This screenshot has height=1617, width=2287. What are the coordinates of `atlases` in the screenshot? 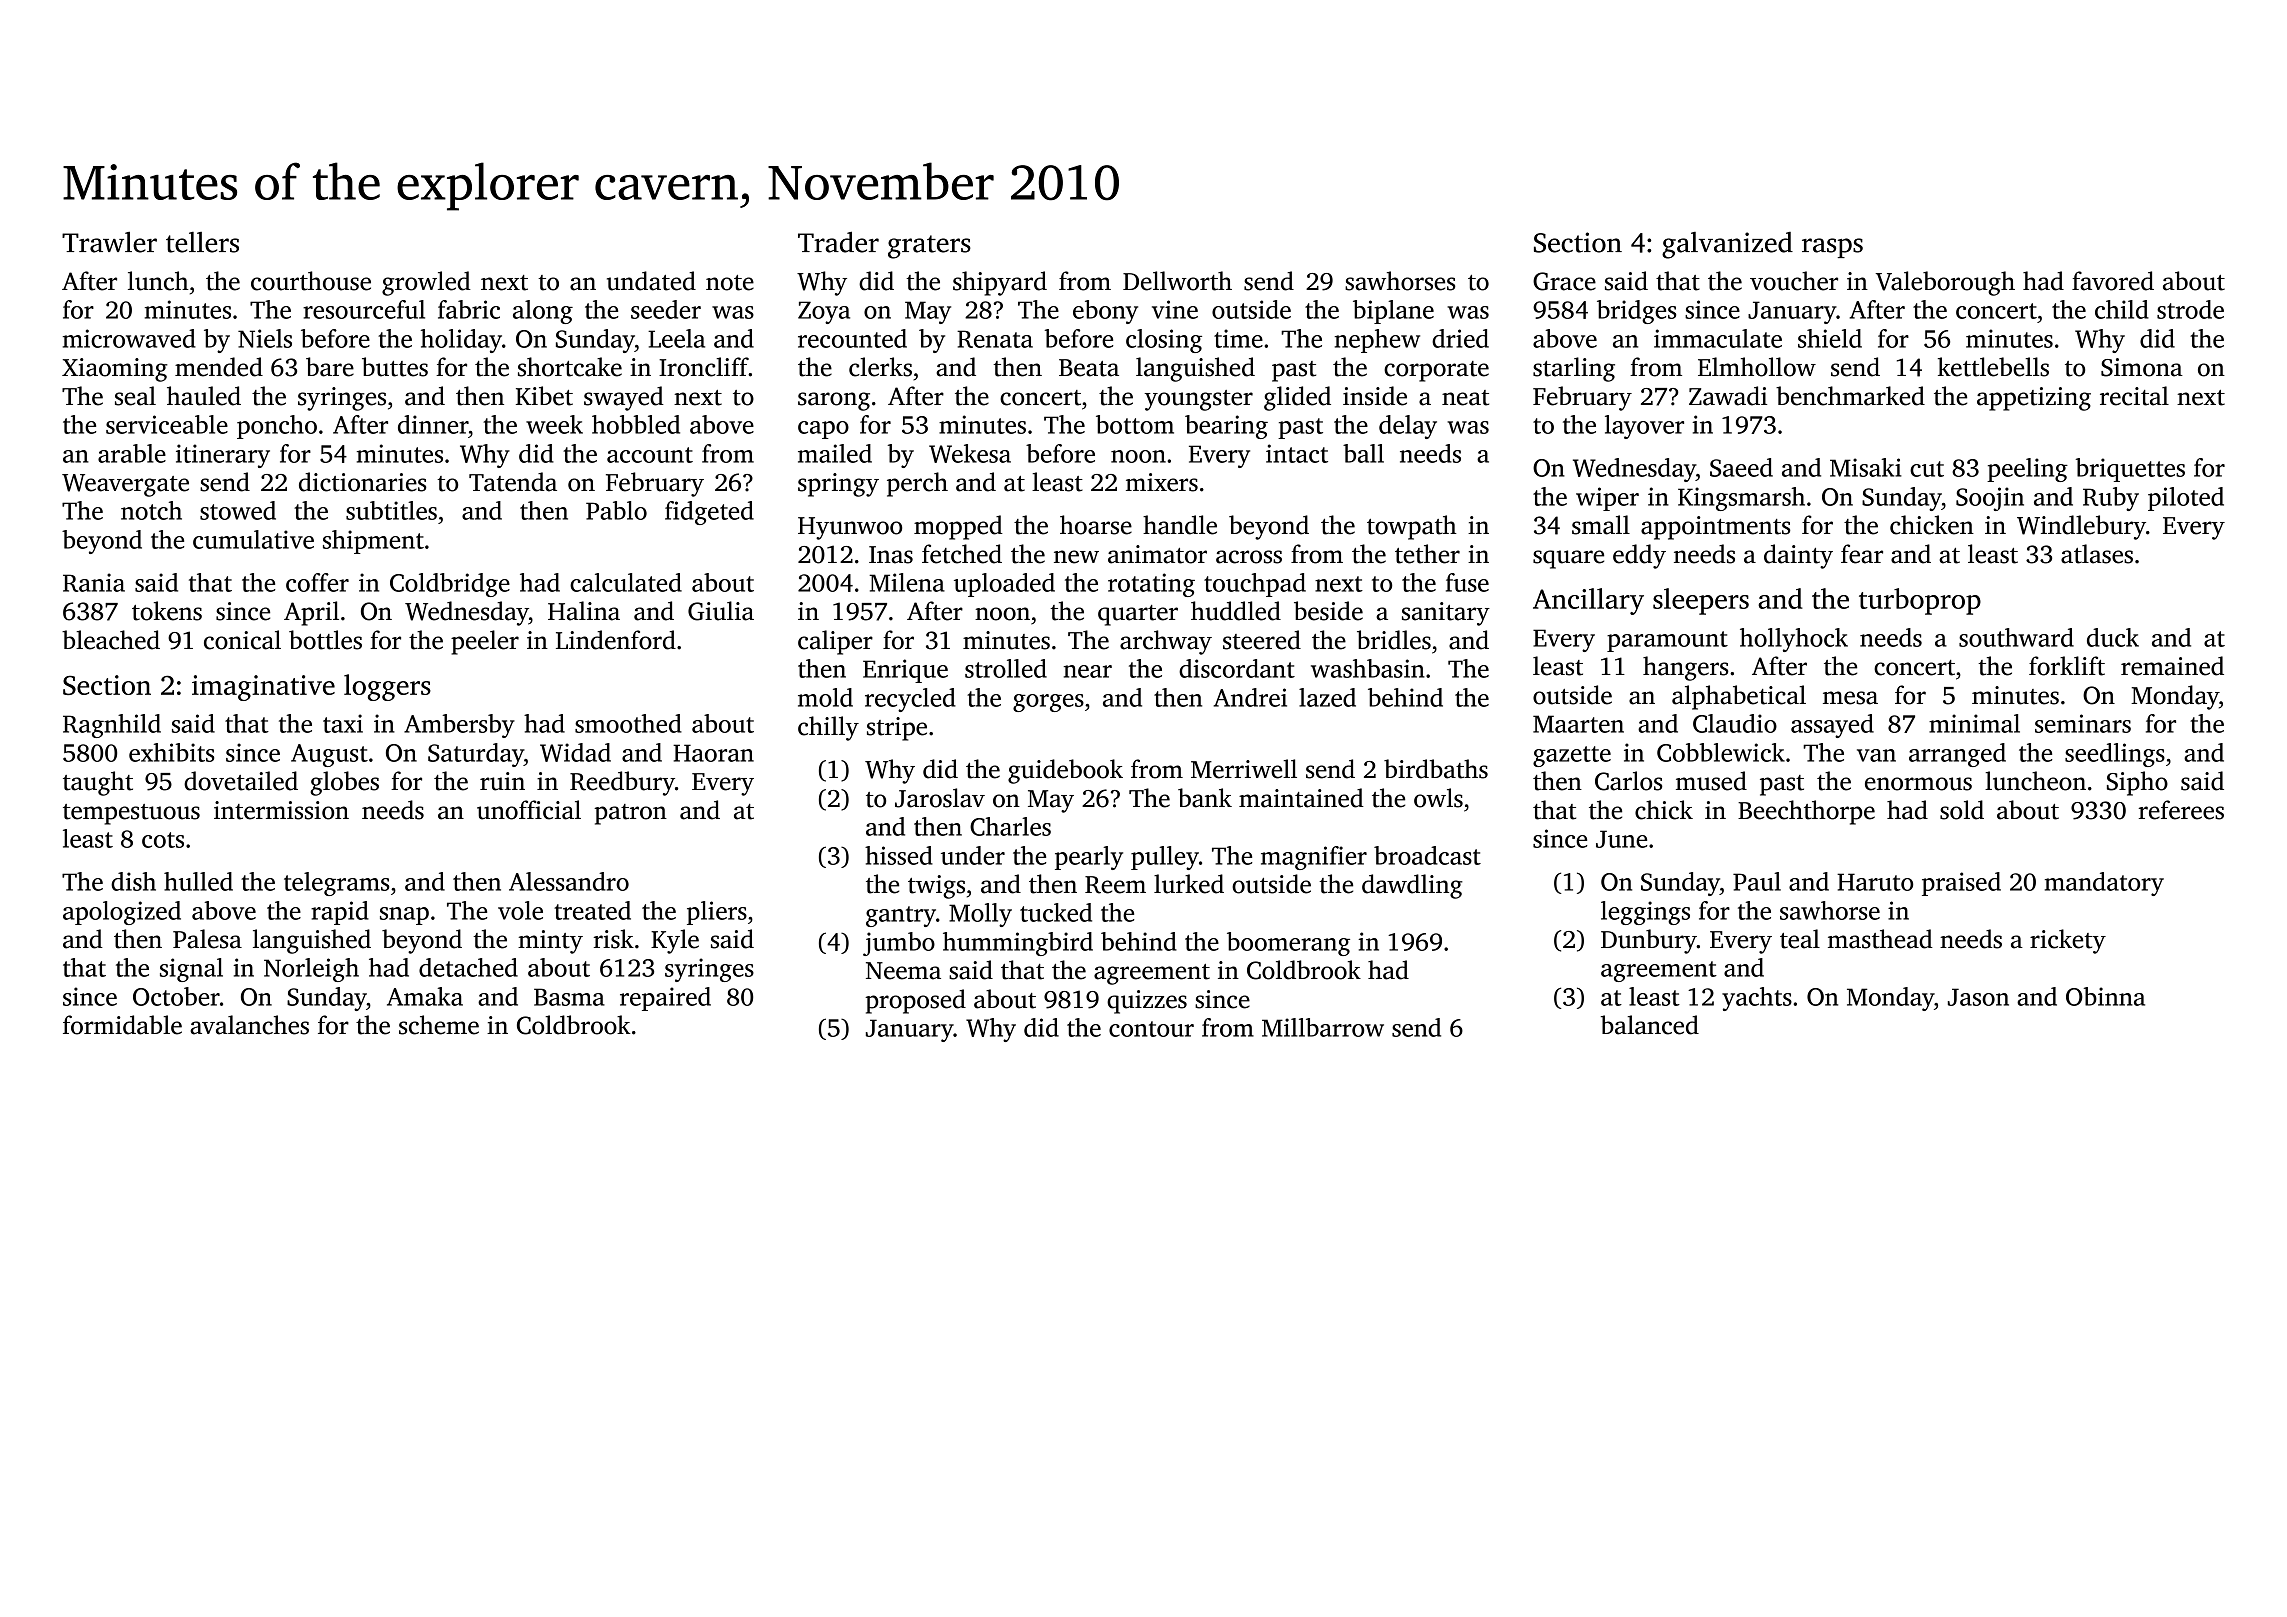 It's located at (2097, 554).
